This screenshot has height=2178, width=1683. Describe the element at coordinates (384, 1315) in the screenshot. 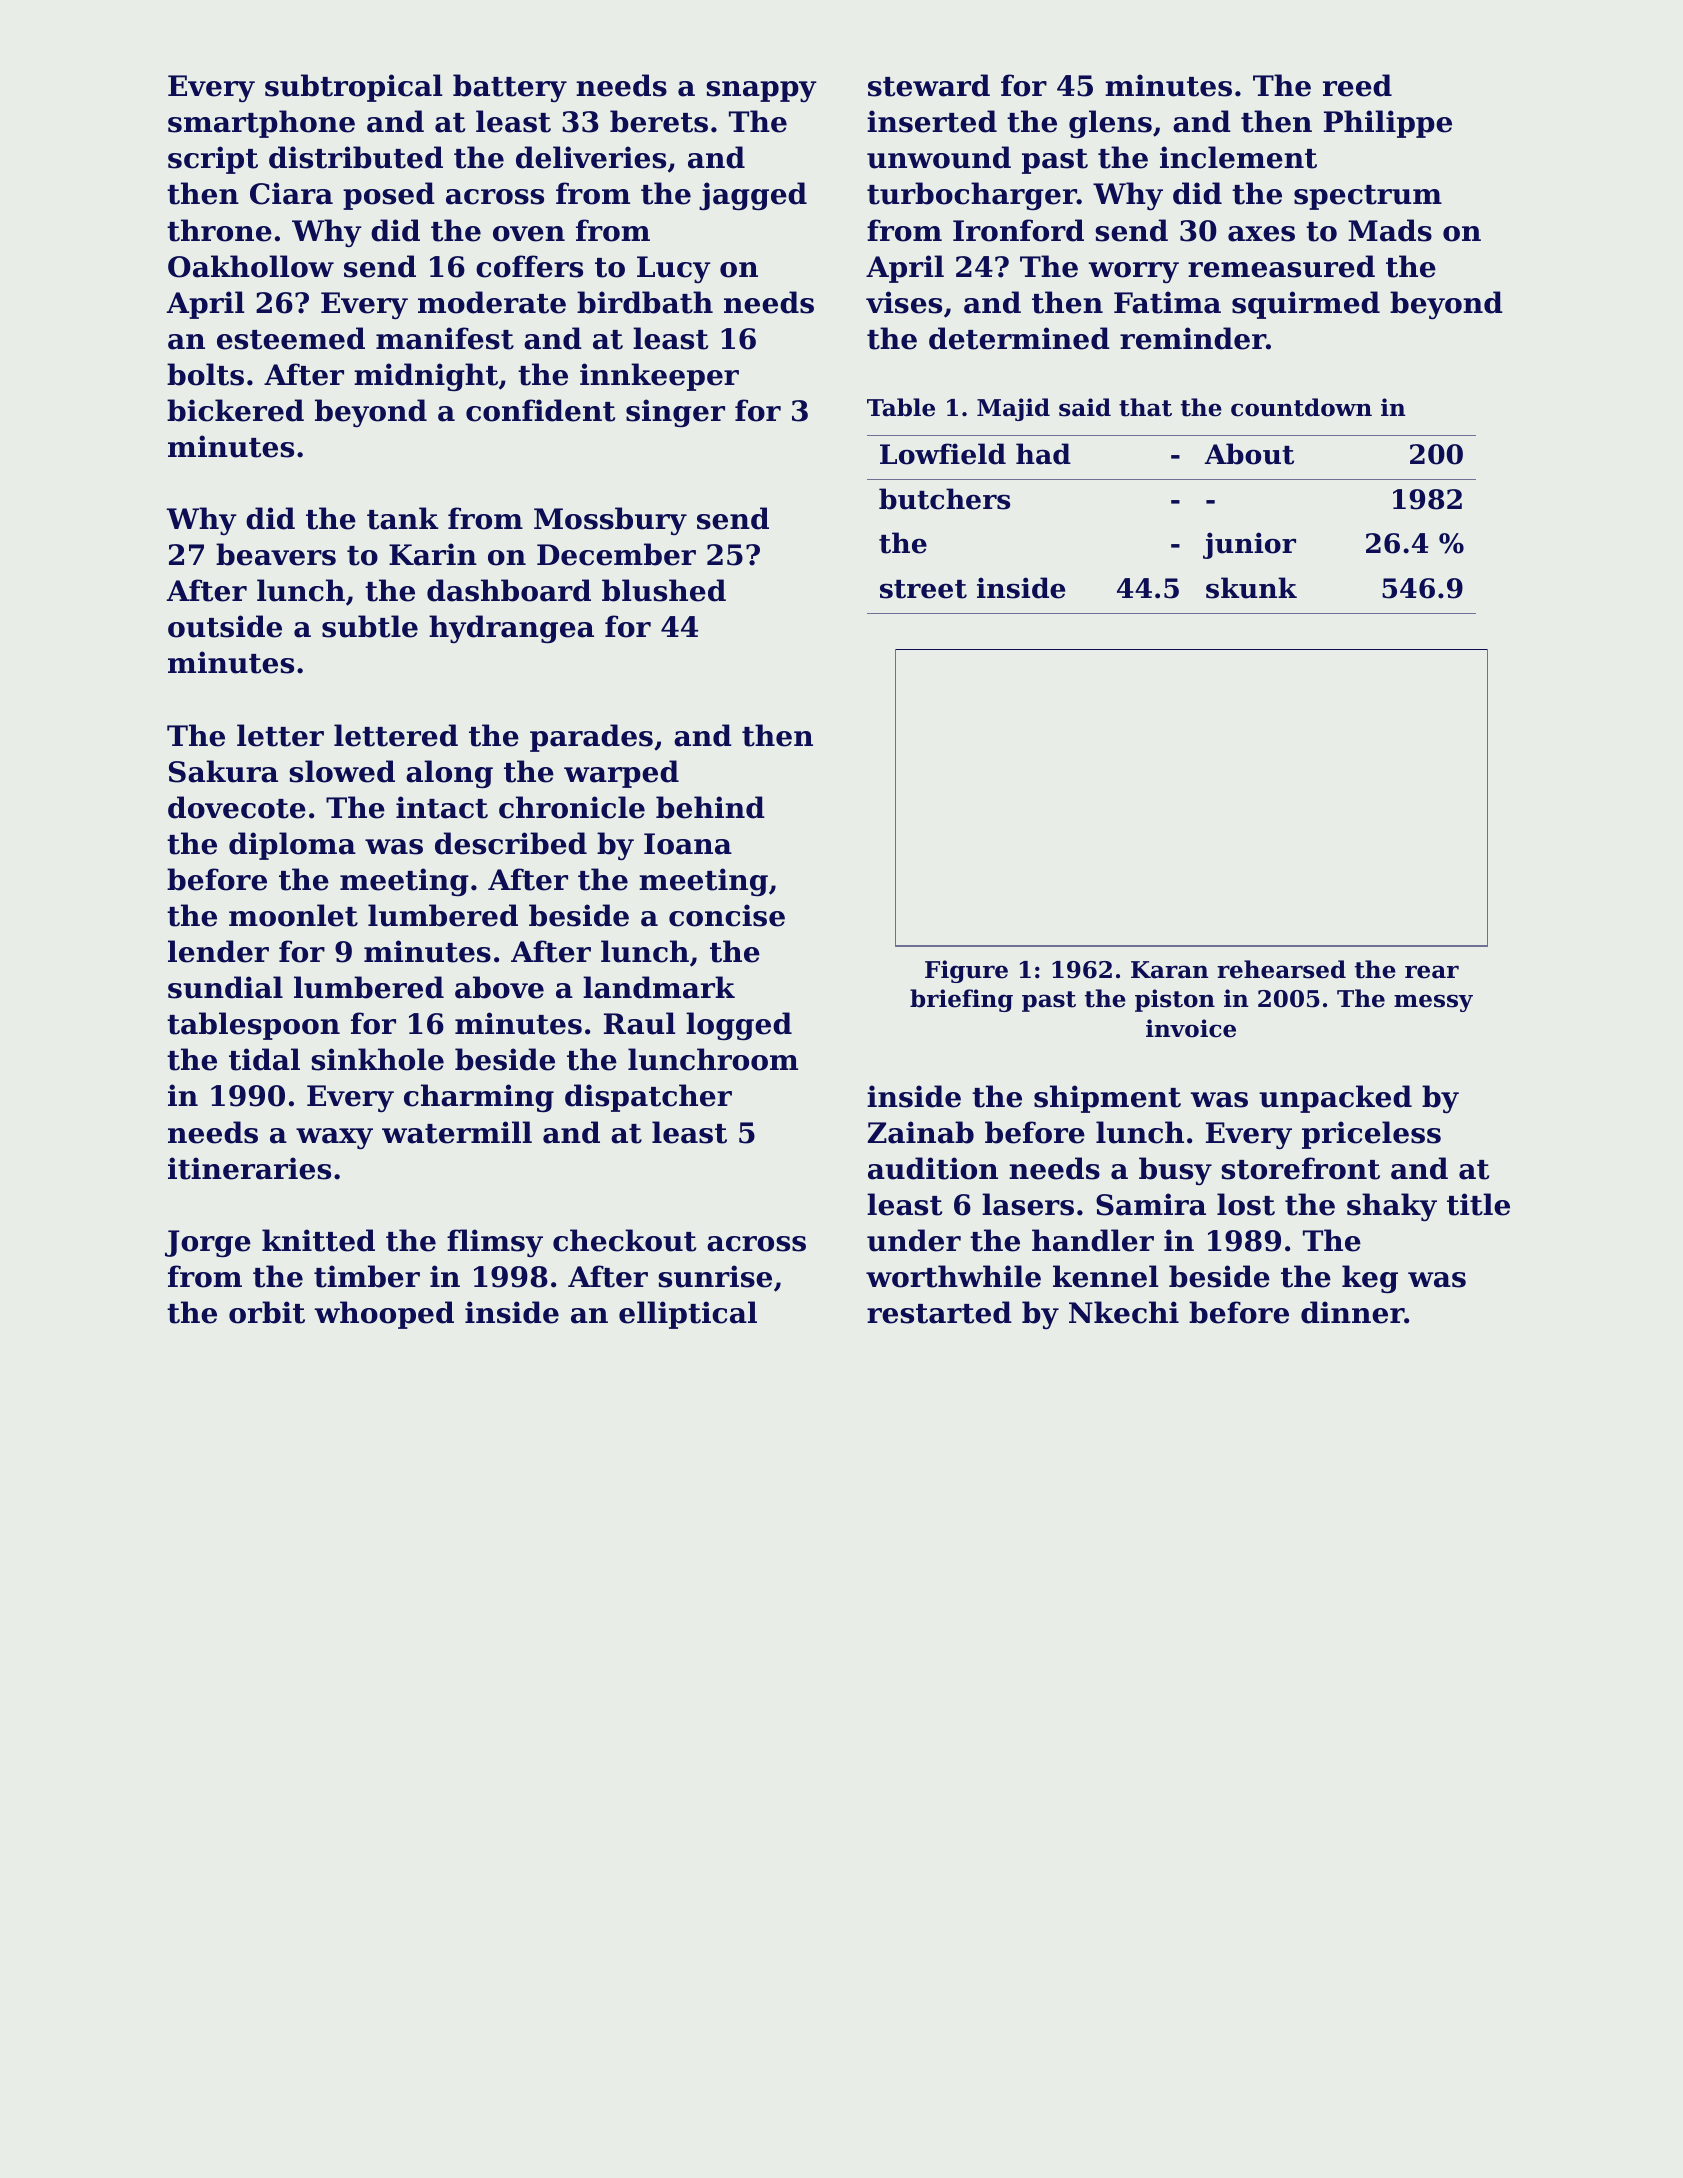

I see `whooped` at that location.
